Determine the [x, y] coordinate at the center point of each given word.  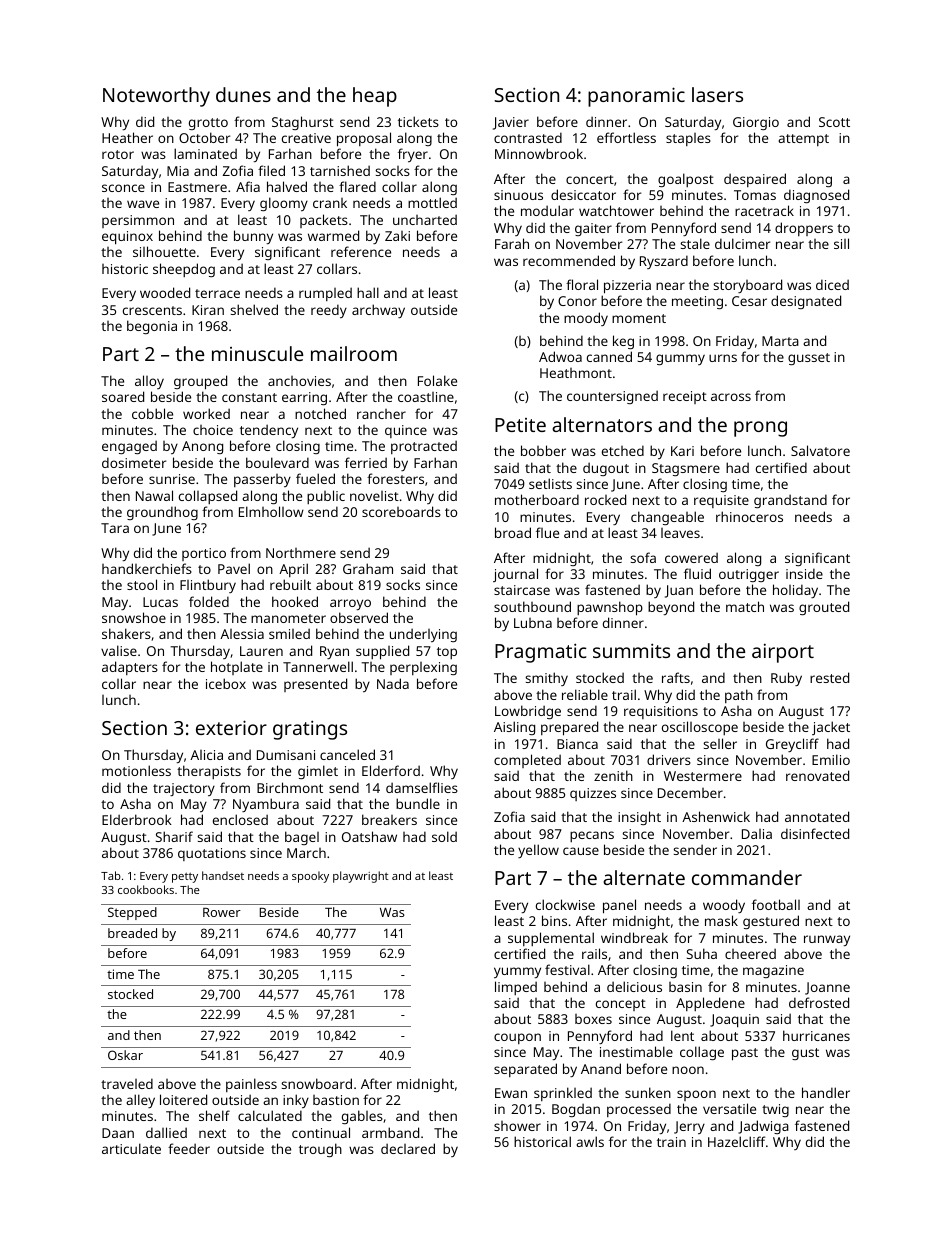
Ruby [786, 679]
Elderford [391, 770]
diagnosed [816, 196]
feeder [189, 1148]
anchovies [299, 381]
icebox [226, 683]
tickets [418, 121]
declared [408, 1148]
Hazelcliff [736, 1141]
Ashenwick [716, 816]
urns [723, 358]
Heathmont [576, 373]
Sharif [174, 836]
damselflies [422, 787]
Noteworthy [156, 97]
